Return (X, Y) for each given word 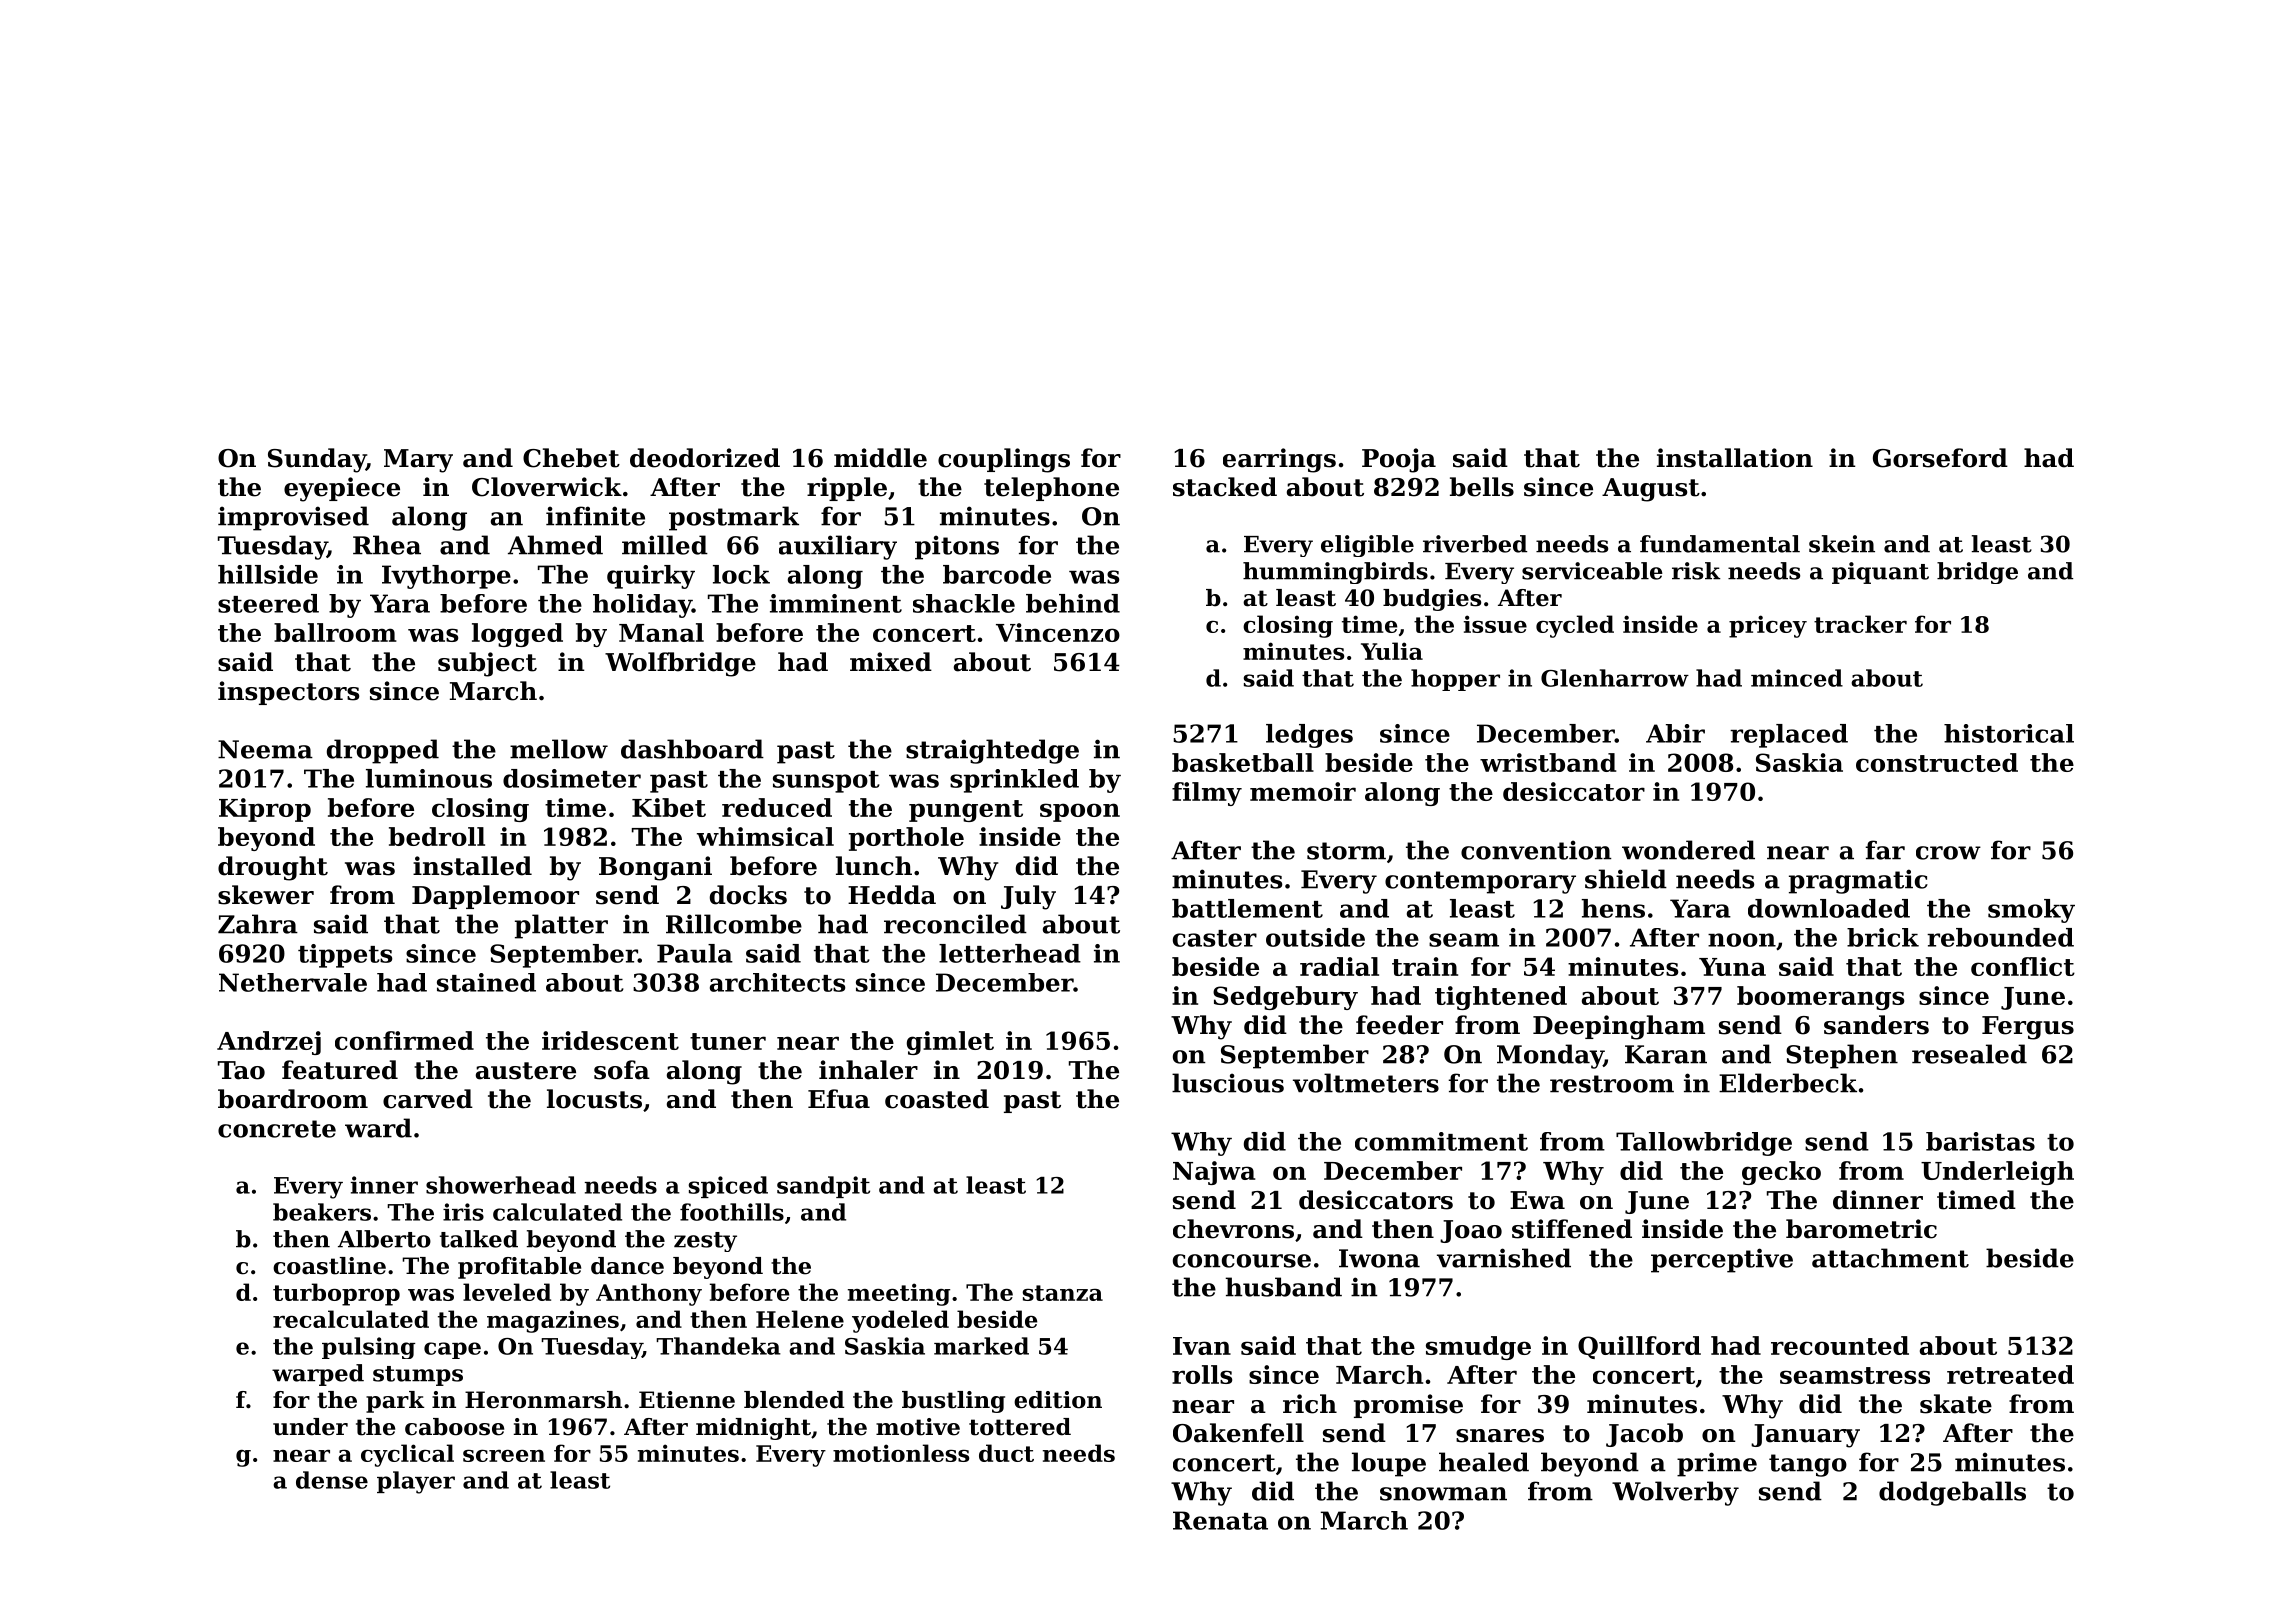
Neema (265, 749)
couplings (1004, 460)
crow (1948, 853)
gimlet (950, 1043)
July (1028, 897)
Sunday (317, 460)
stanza (1062, 1293)
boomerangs (1820, 998)
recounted (1840, 1345)
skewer (266, 895)
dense (332, 1480)
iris (463, 1212)
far (1885, 850)
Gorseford (1940, 458)
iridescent (610, 1040)
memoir (1303, 791)
